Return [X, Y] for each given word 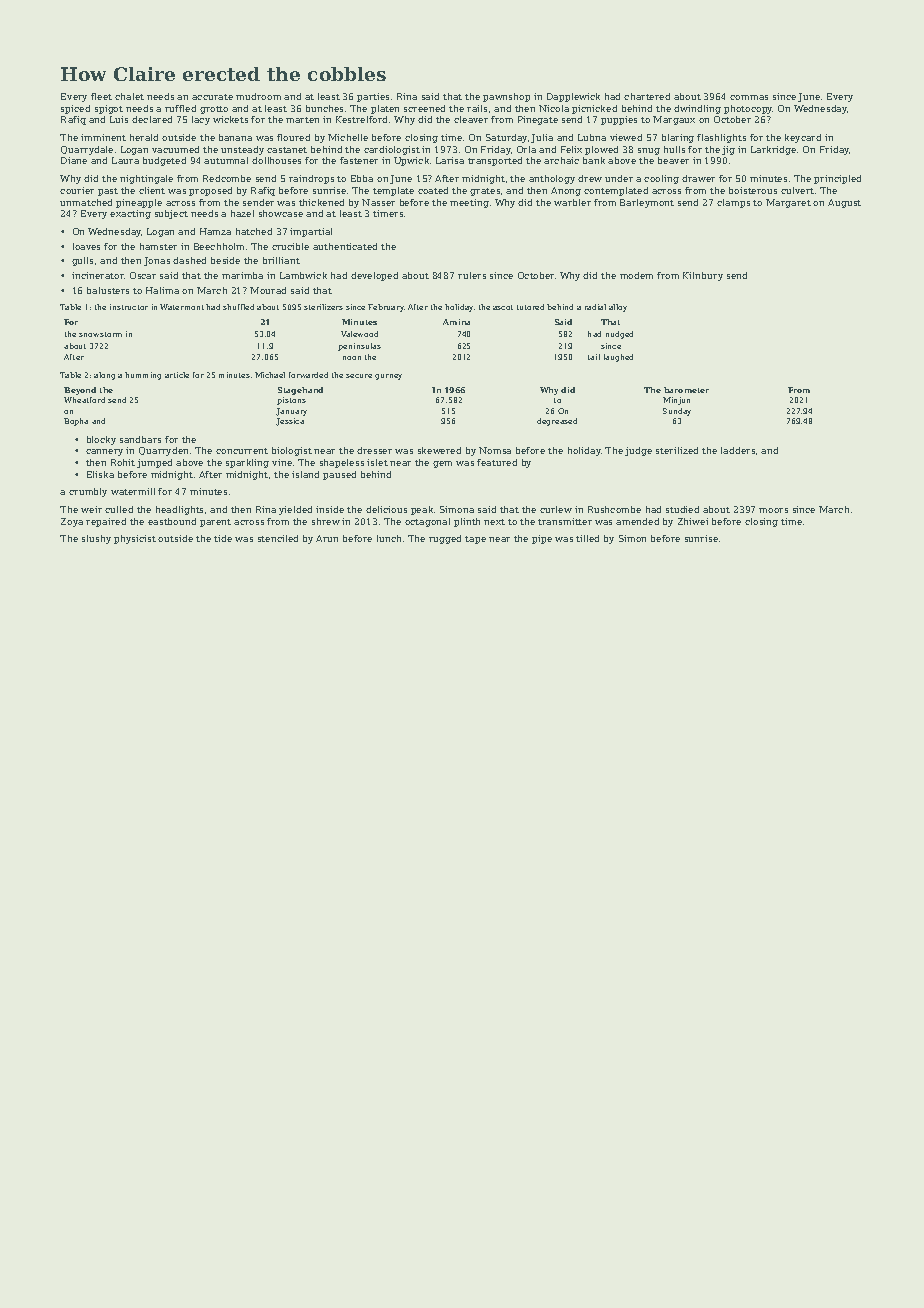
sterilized [677, 450]
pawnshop [506, 97]
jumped [154, 463]
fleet [101, 96]
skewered [439, 450]
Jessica [290, 422]
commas [749, 97]
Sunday [677, 412]
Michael [270, 375]
